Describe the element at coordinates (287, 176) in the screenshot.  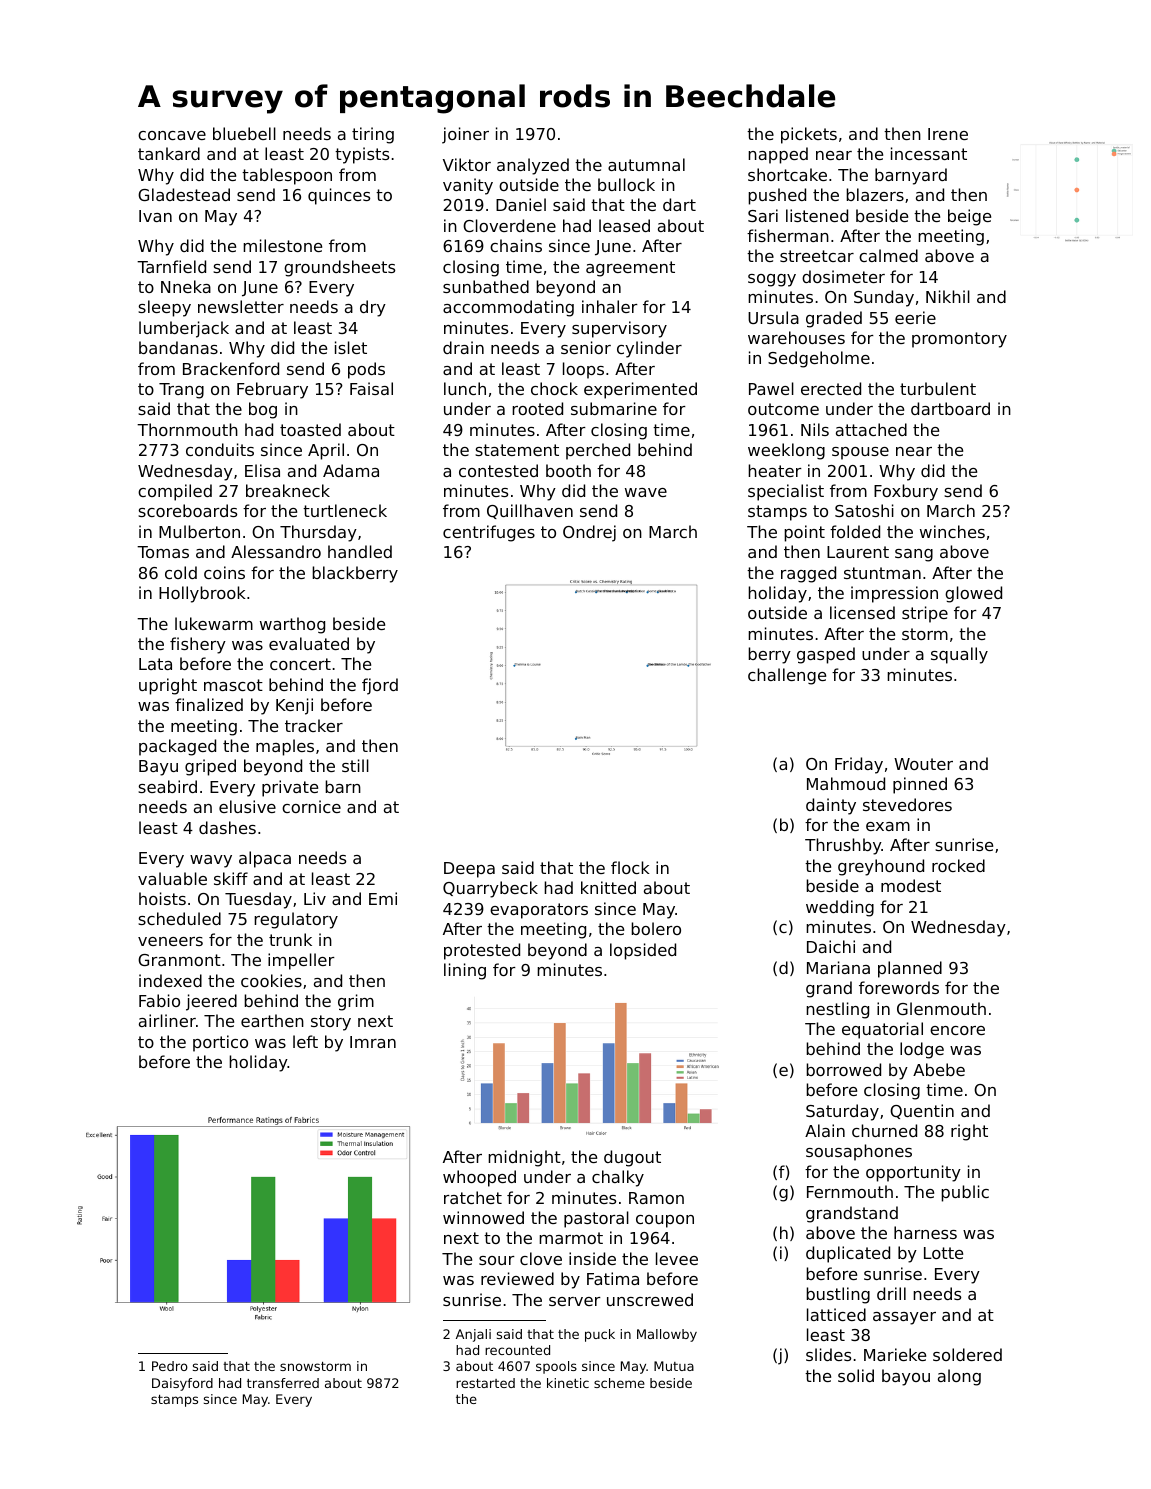
I see `tablespoon` at that location.
